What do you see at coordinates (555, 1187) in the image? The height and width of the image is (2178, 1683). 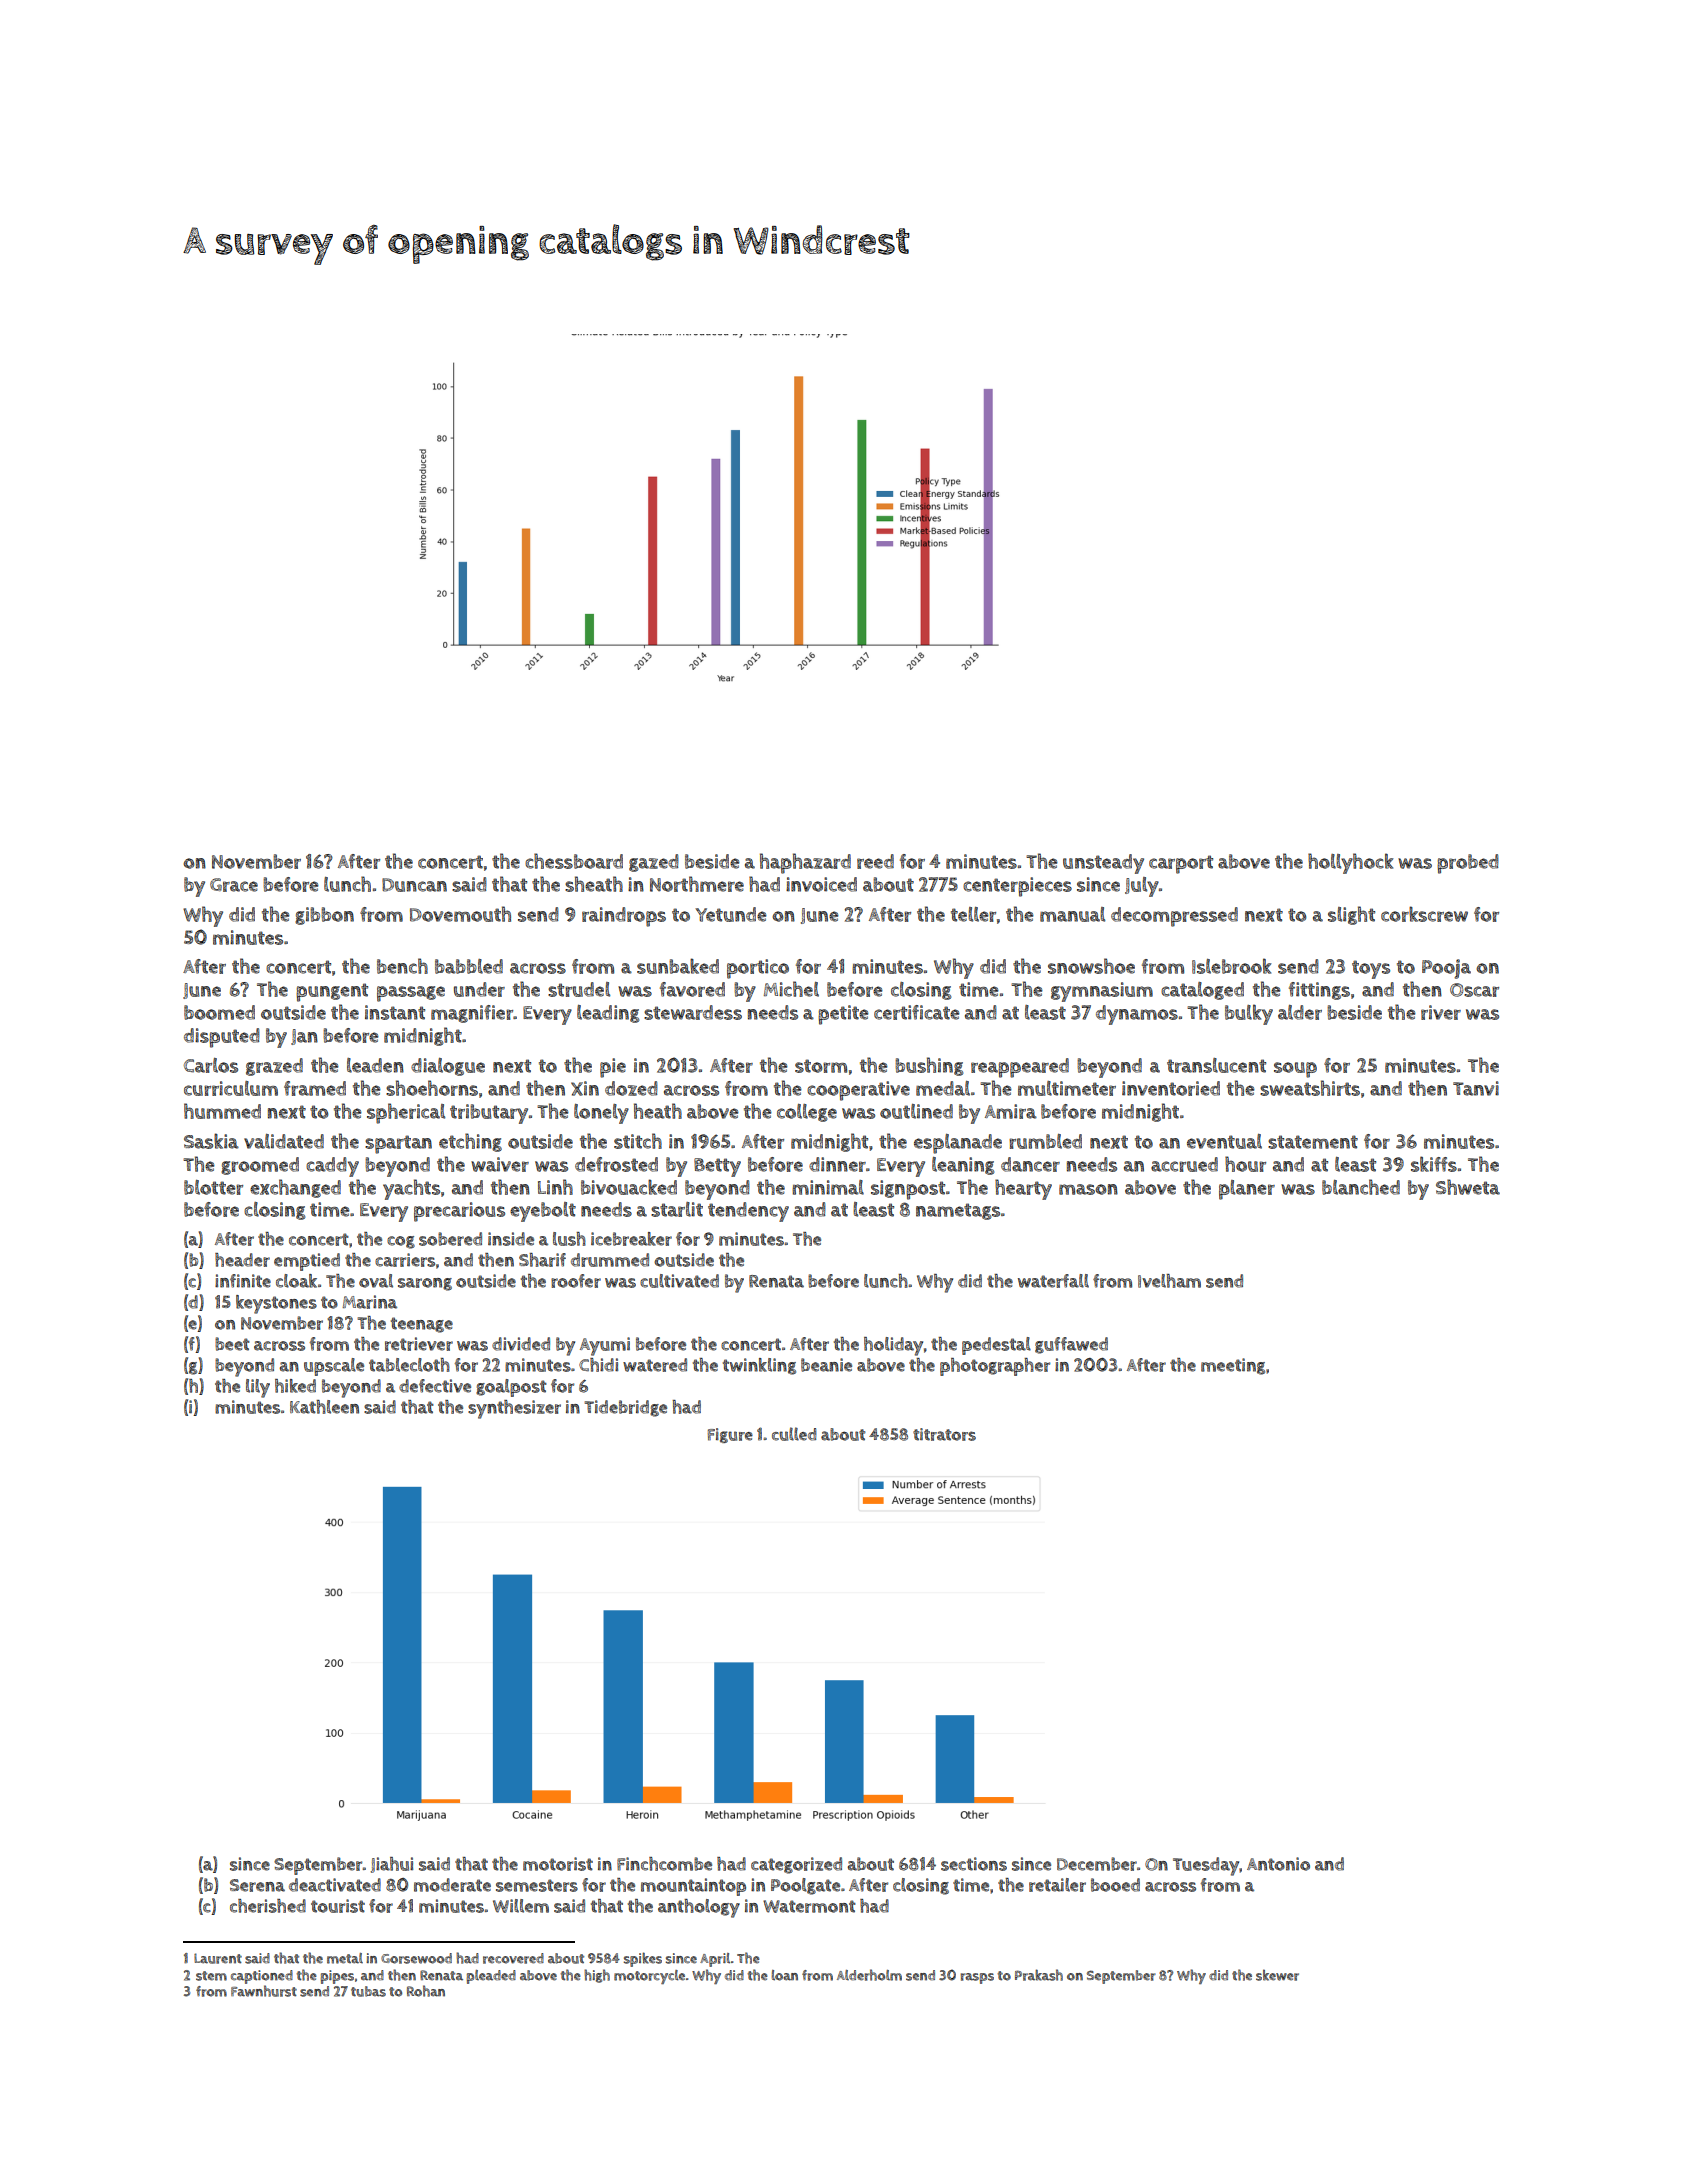 I see `Linh` at bounding box center [555, 1187].
